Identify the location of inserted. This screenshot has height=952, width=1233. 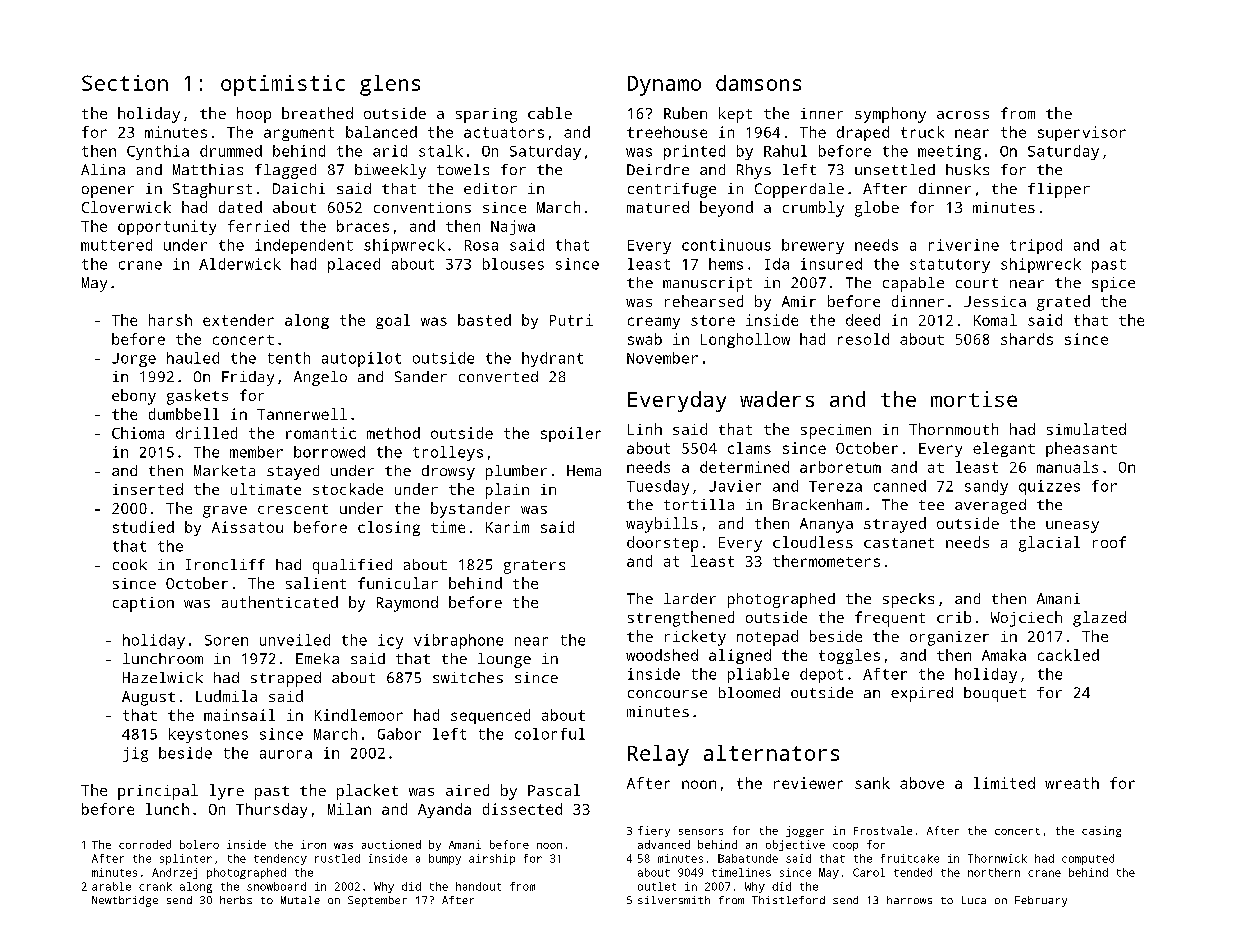
(148, 489).
